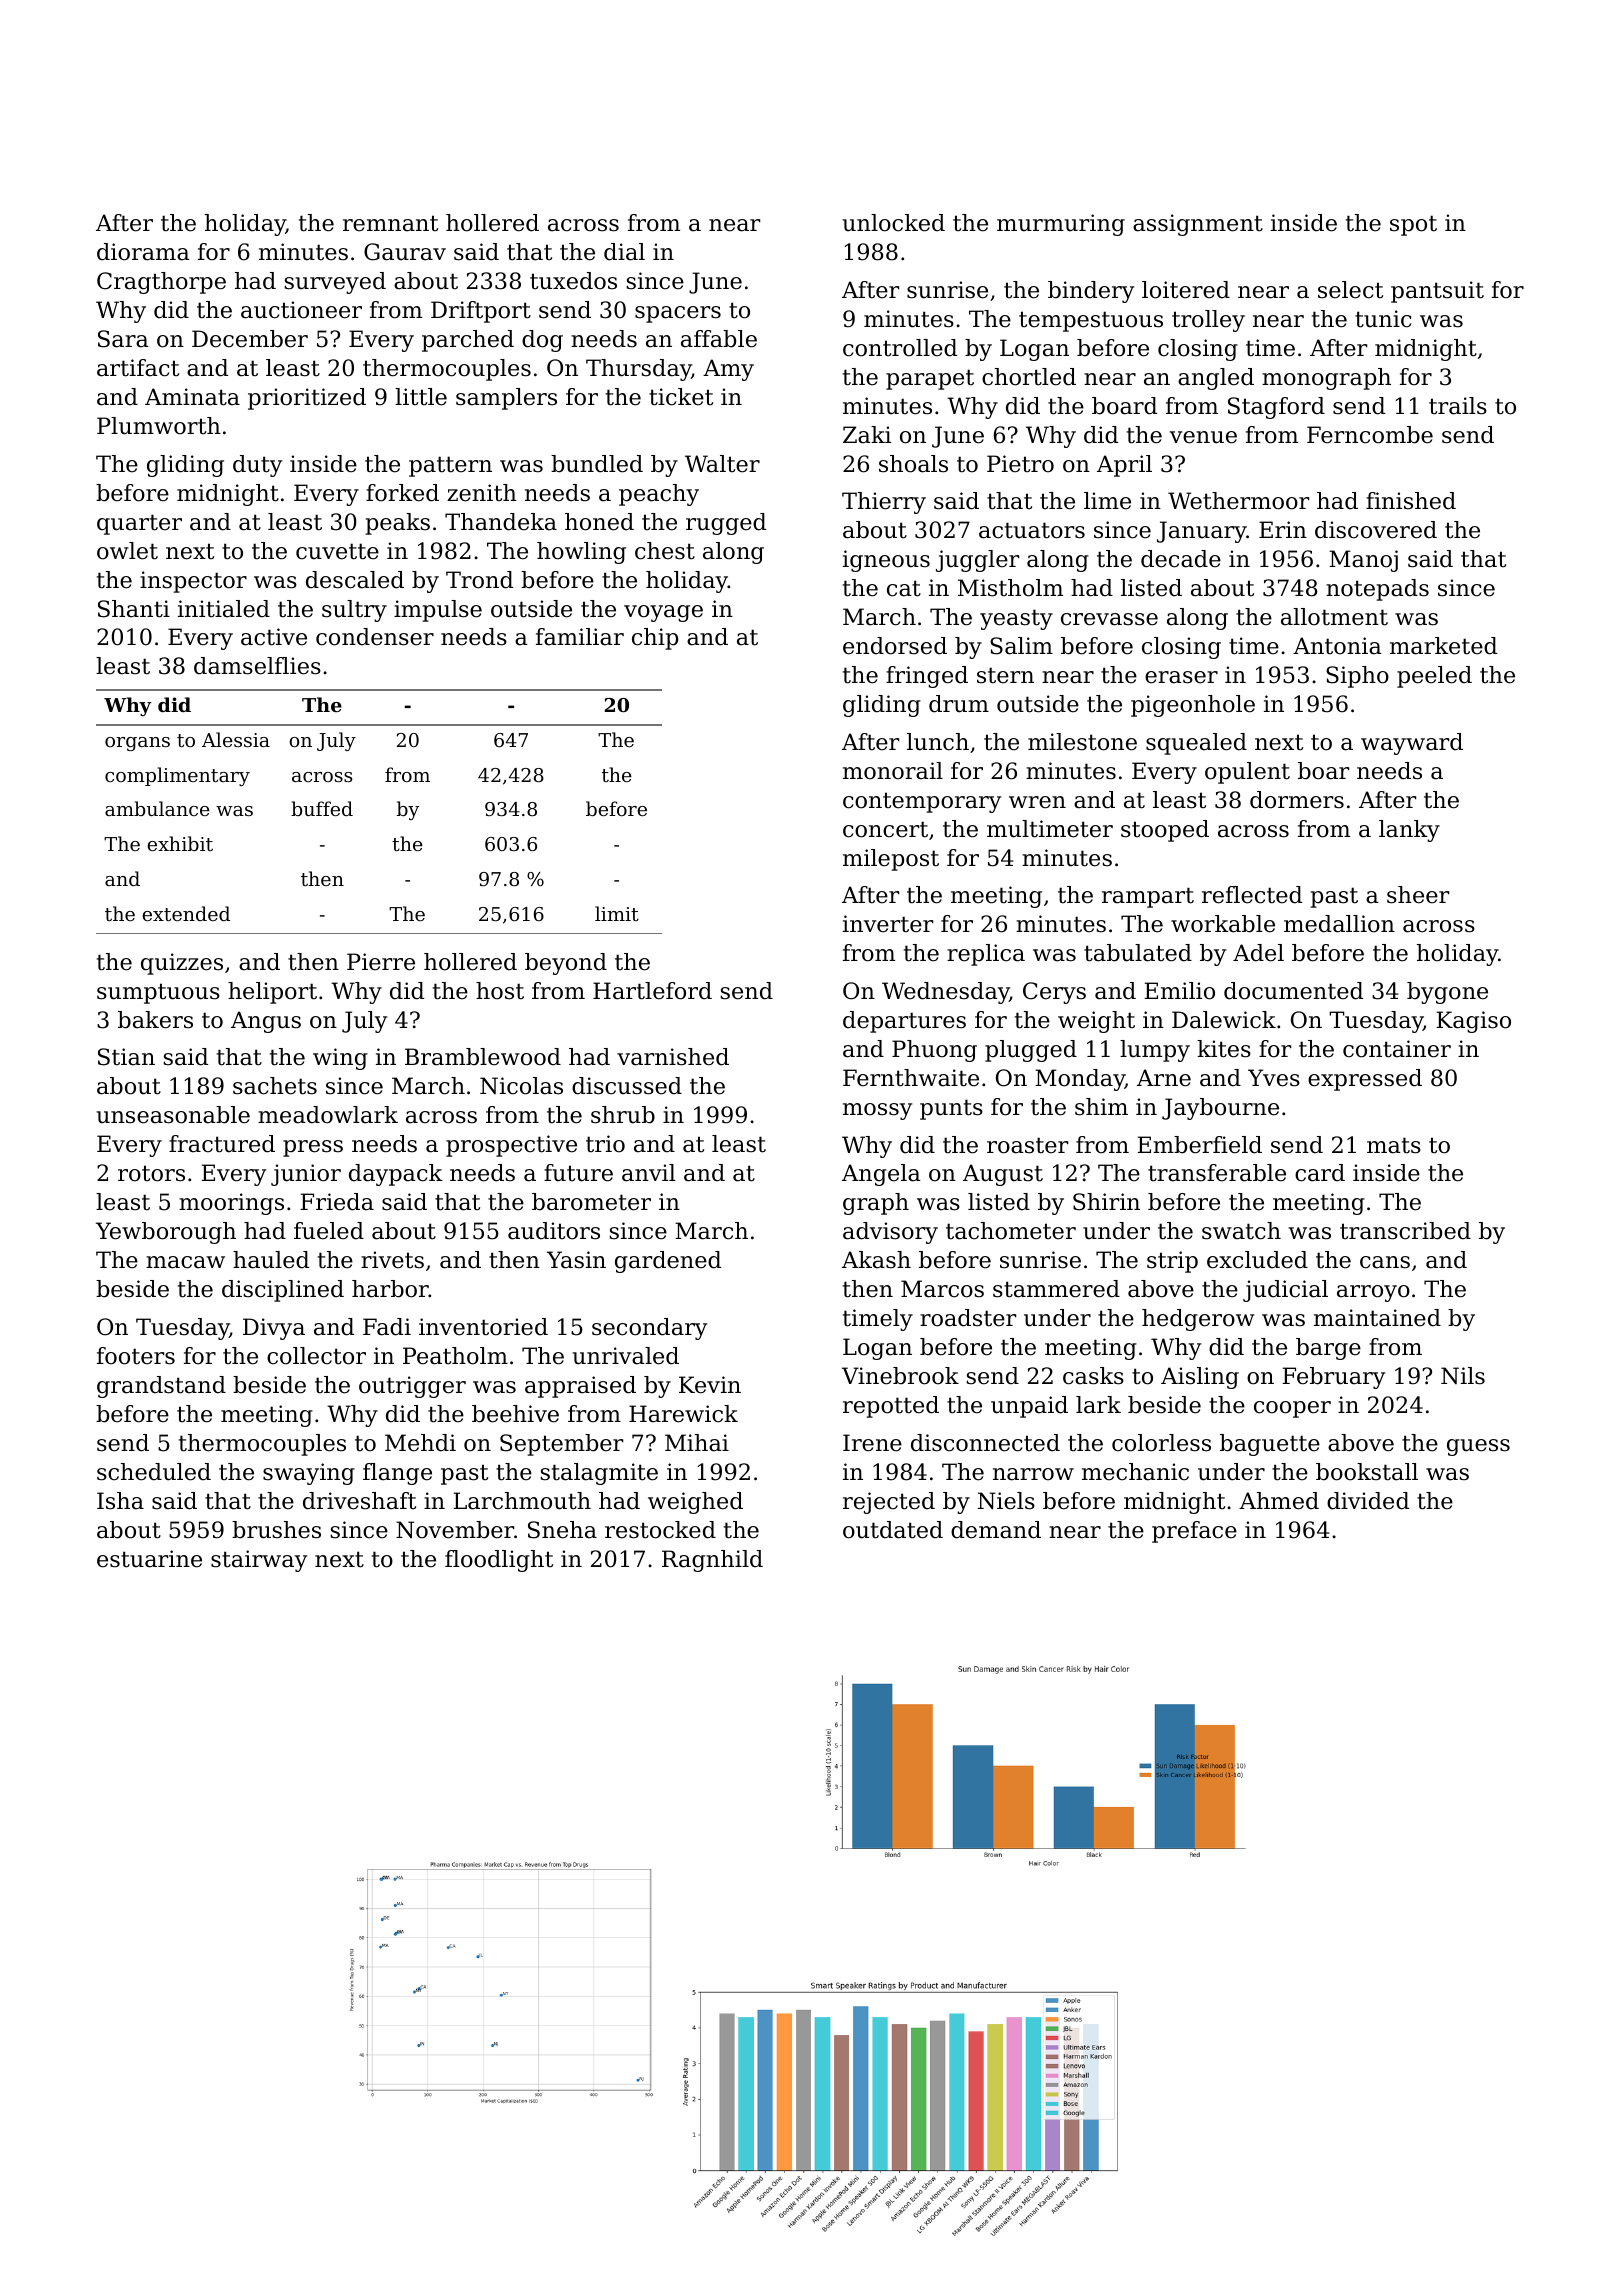 This image has height=2292, width=1620. Describe the element at coordinates (893, 223) in the image. I see `unlocked` at that location.
